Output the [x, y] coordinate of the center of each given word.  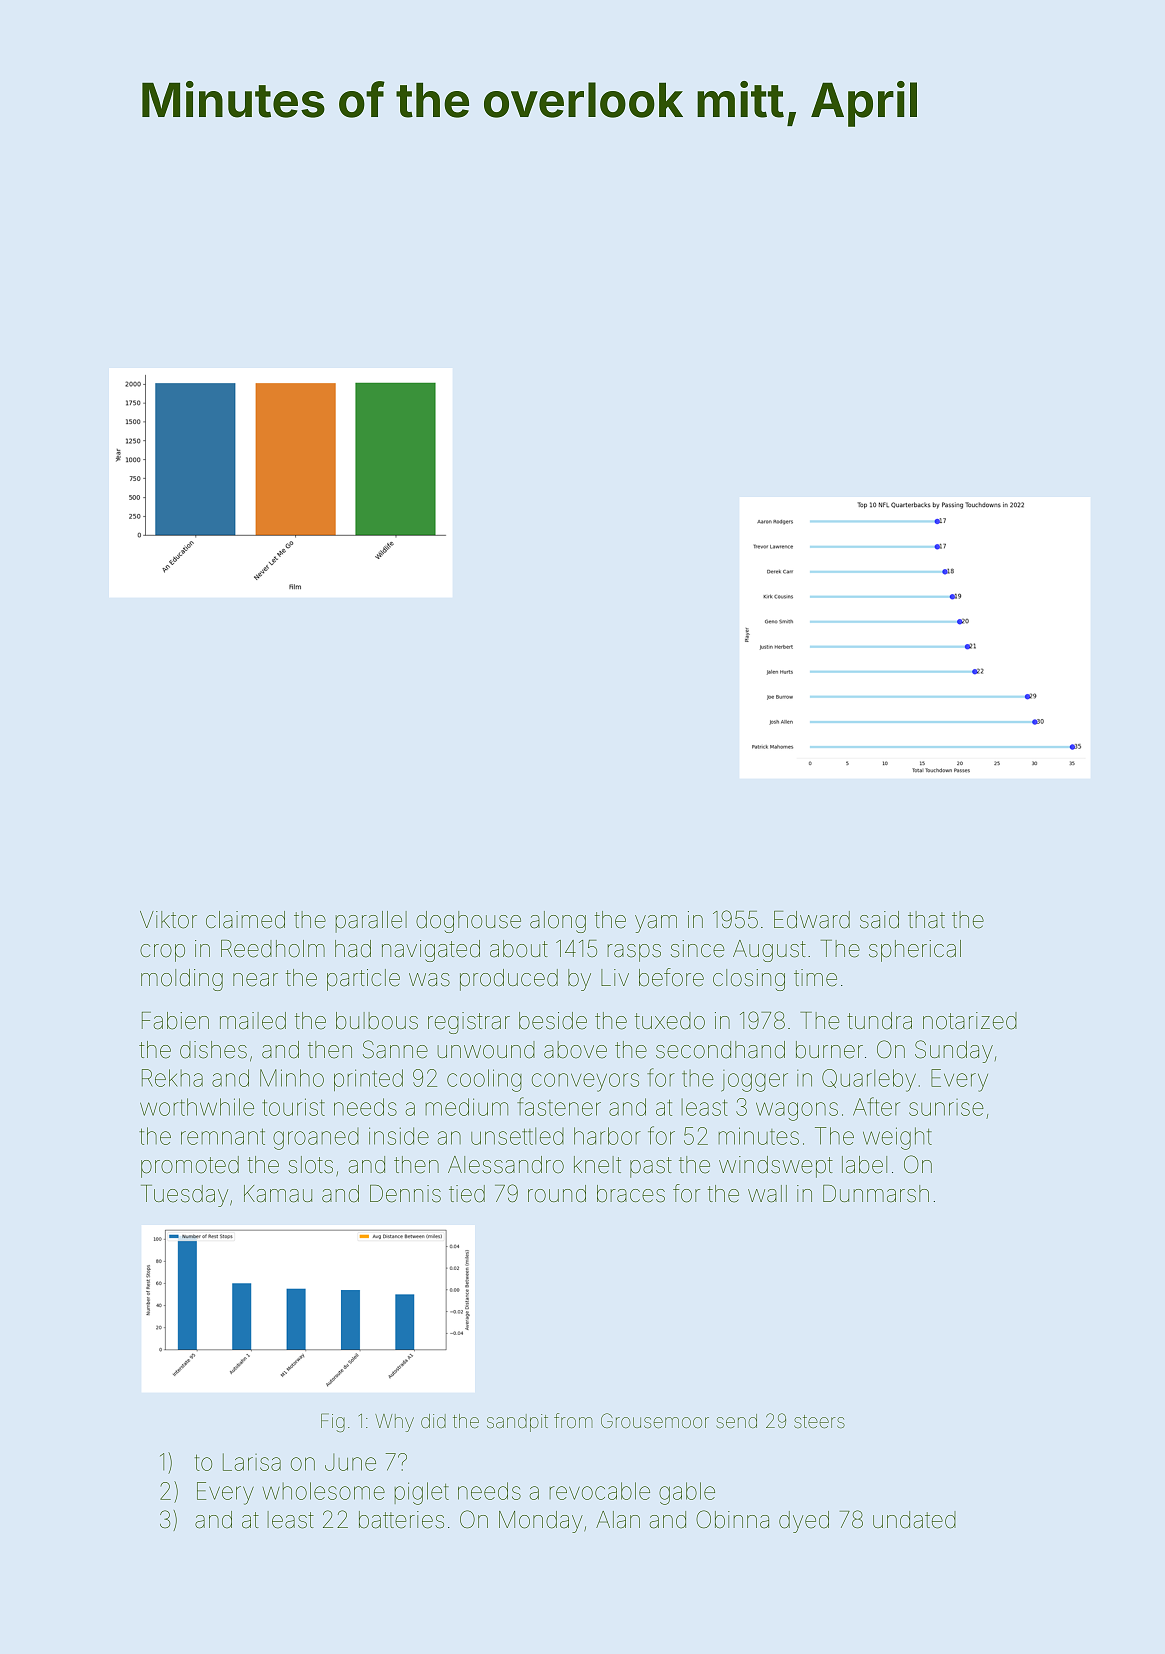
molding [182, 980]
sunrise [946, 1107]
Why [394, 1423]
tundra [879, 1020]
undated [914, 1520]
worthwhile [197, 1107]
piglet [422, 1493]
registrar [469, 1023]
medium [467, 1107]
